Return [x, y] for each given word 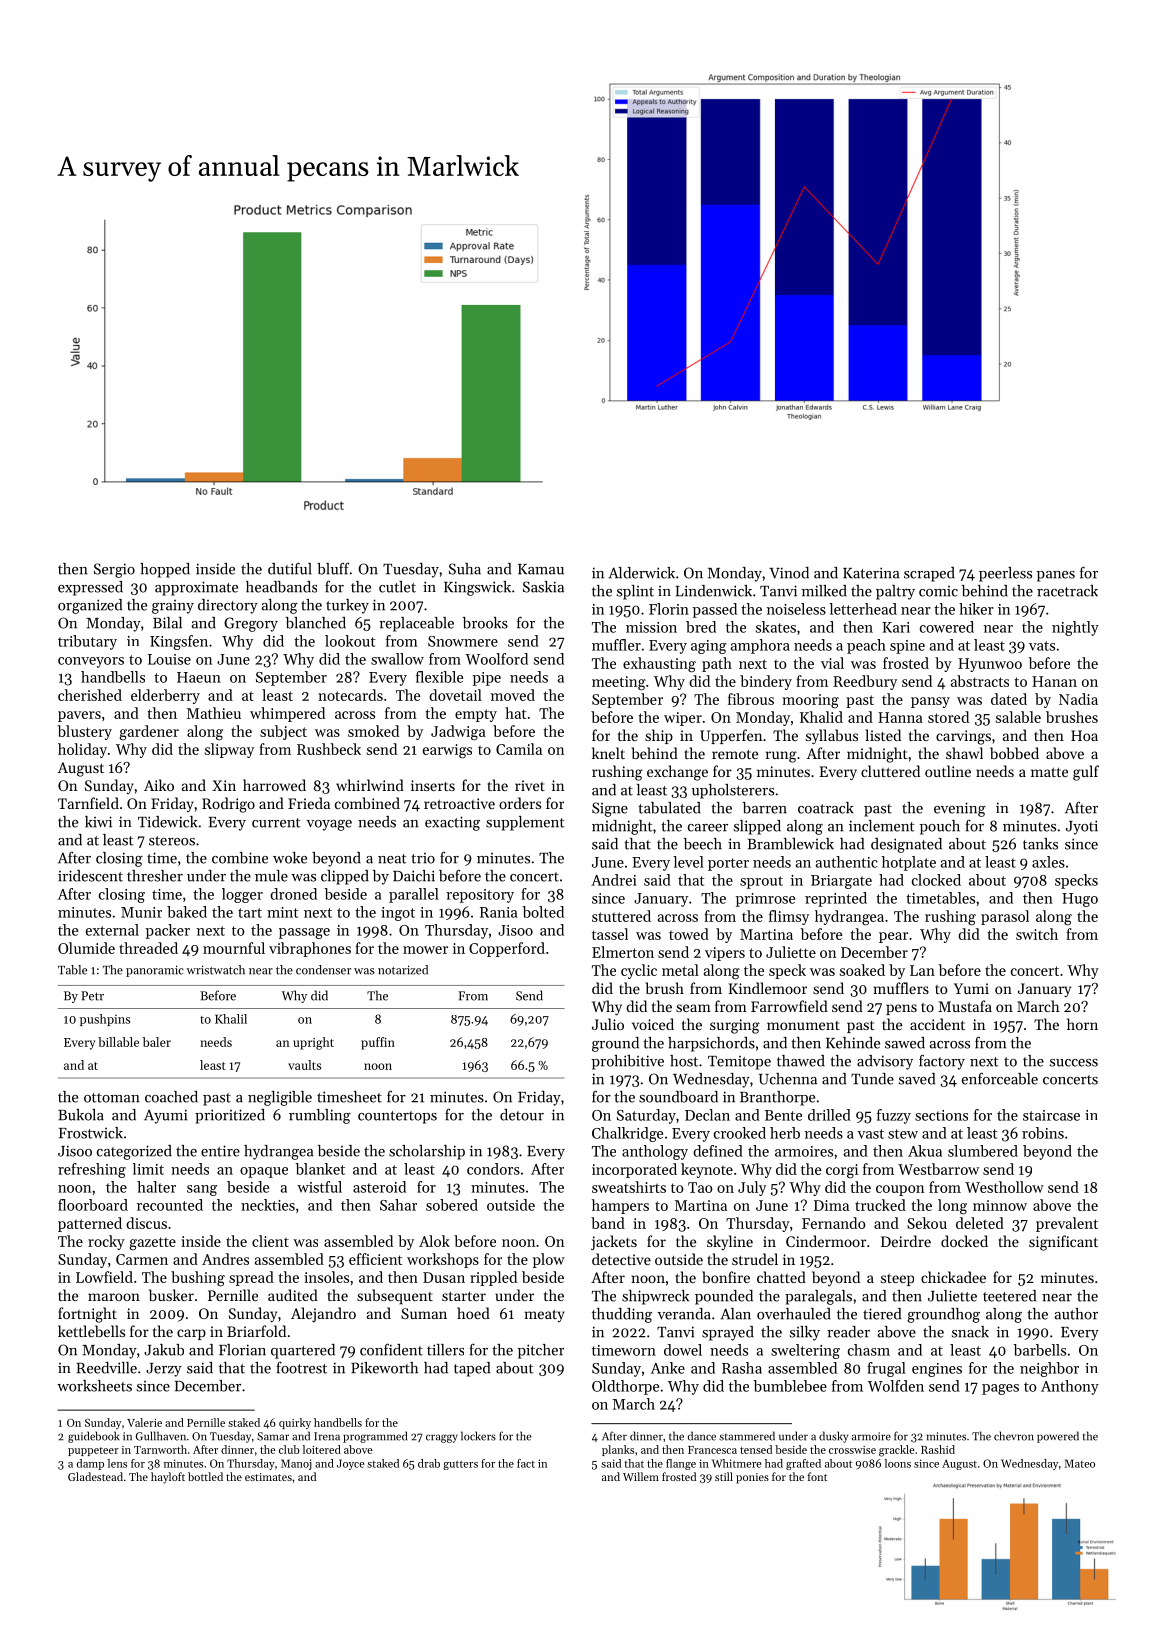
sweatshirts [629, 1187]
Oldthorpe [625, 1387]
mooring [810, 701]
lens [117, 1463]
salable [1018, 717]
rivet [530, 785]
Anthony [1070, 1387]
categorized [134, 1152]
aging [709, 647]
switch [1037, 934]
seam [693, 1008]
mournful [234, 948]
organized [90, 606]
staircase [1051, 1115]
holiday [82, 750]
